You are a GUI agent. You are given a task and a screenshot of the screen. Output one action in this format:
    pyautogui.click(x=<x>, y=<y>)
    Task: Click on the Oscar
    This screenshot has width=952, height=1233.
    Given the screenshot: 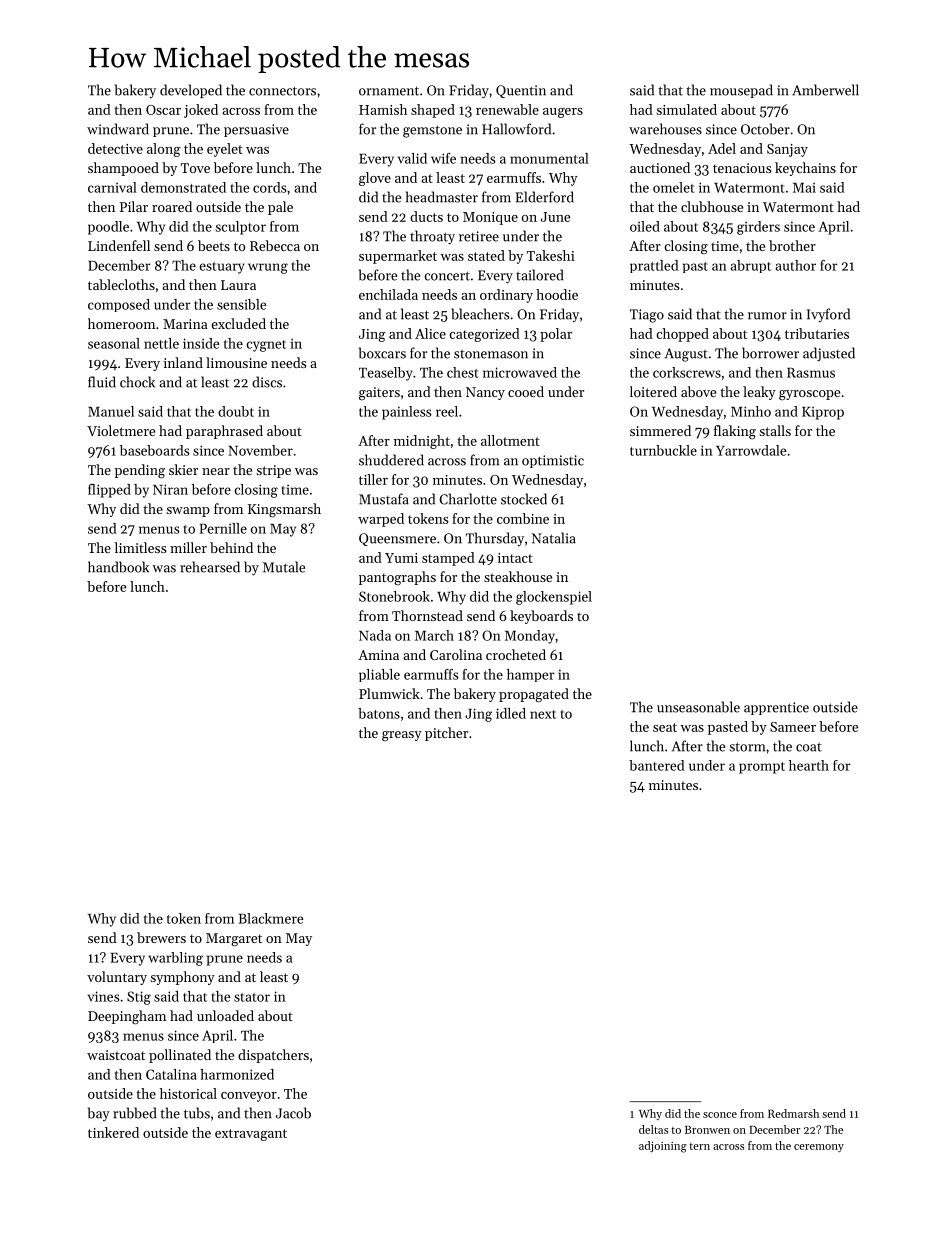 What is the action you would take?
    pyautogui.click(x=163, y=110)
